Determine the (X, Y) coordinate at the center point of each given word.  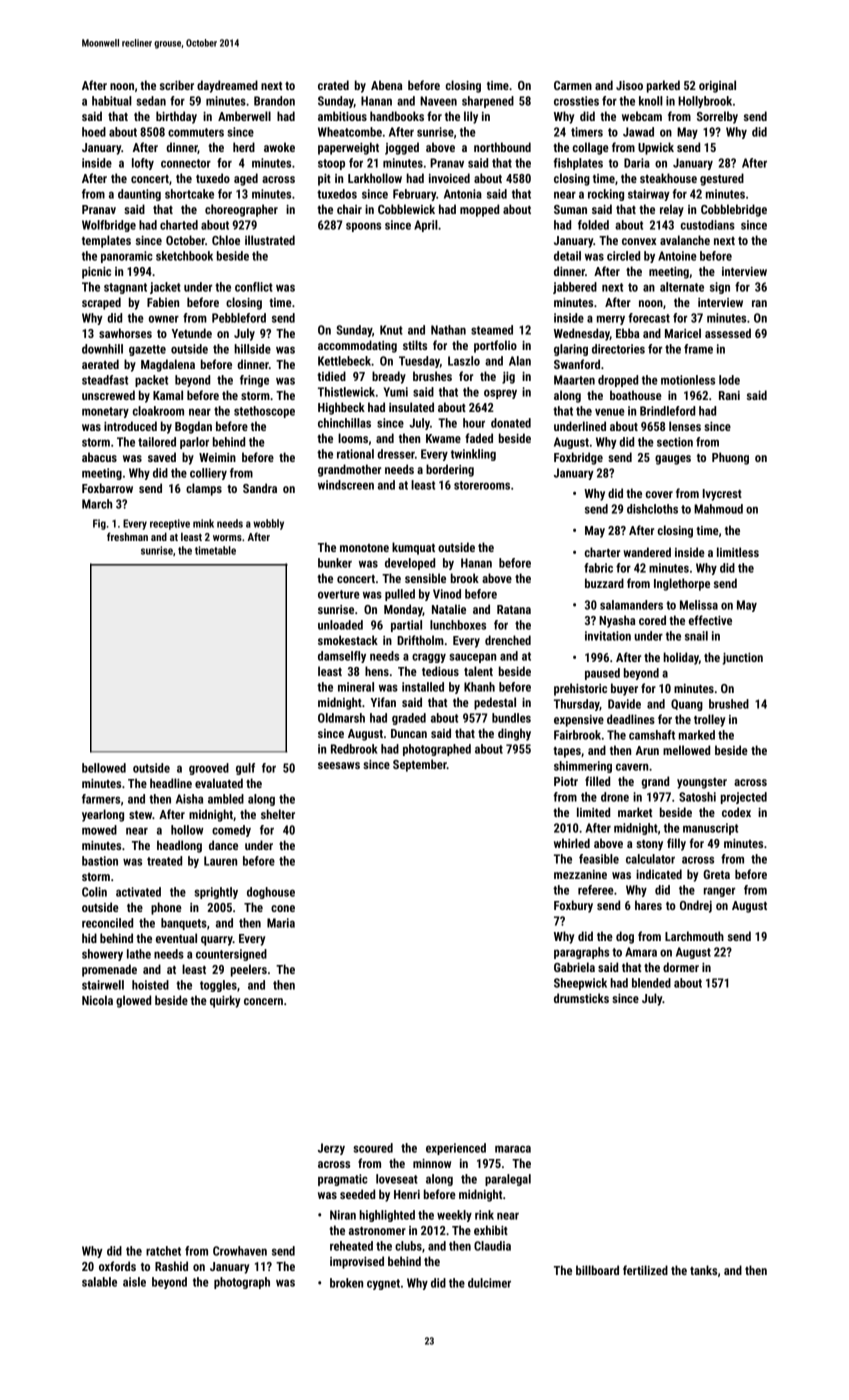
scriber (177, 85)
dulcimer (489, 1283)
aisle (134, 1282)
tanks (703, 1270)
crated (333, 85)
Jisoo (629, 85)
